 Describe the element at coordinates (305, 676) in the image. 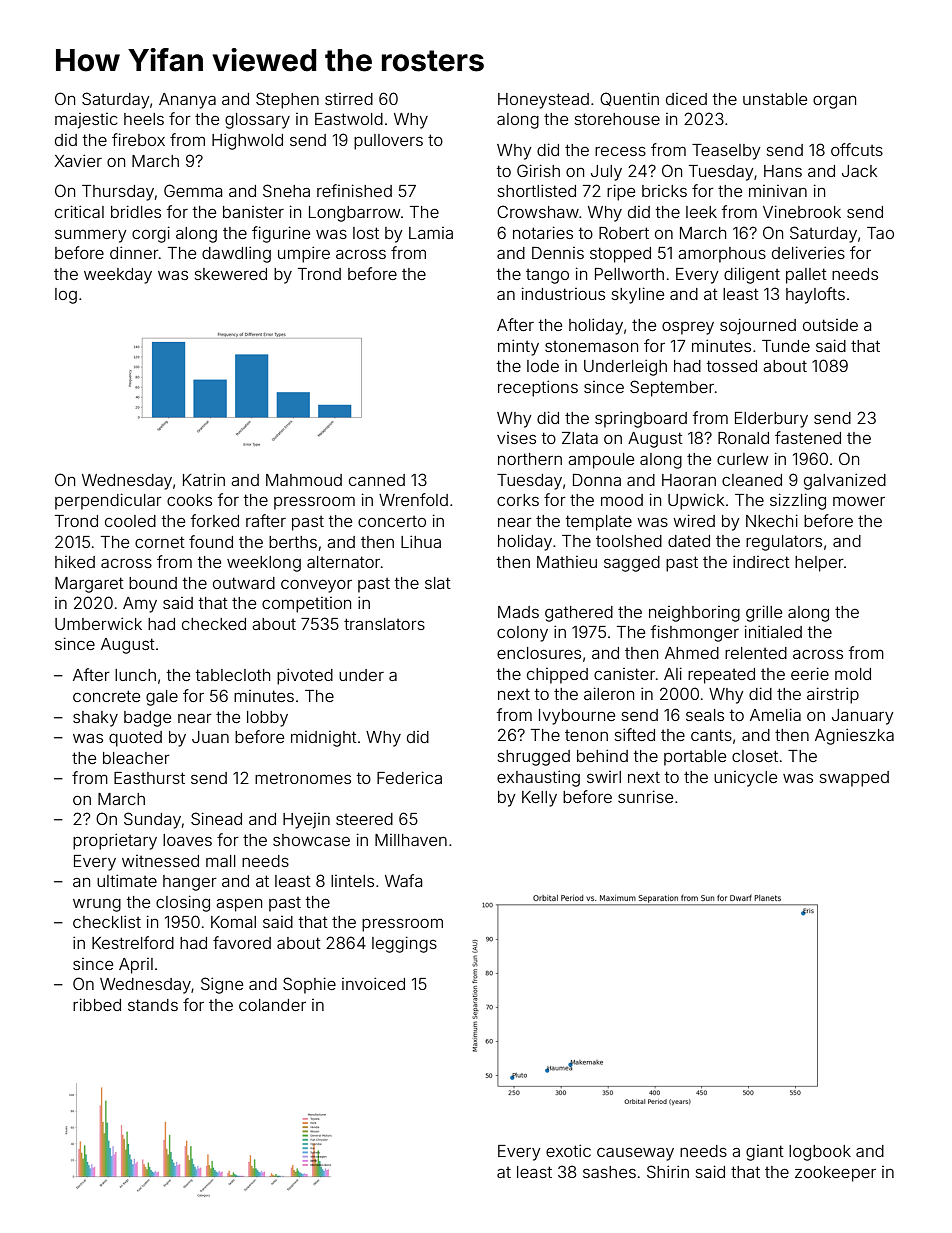

I see `pivoted` at that location.
